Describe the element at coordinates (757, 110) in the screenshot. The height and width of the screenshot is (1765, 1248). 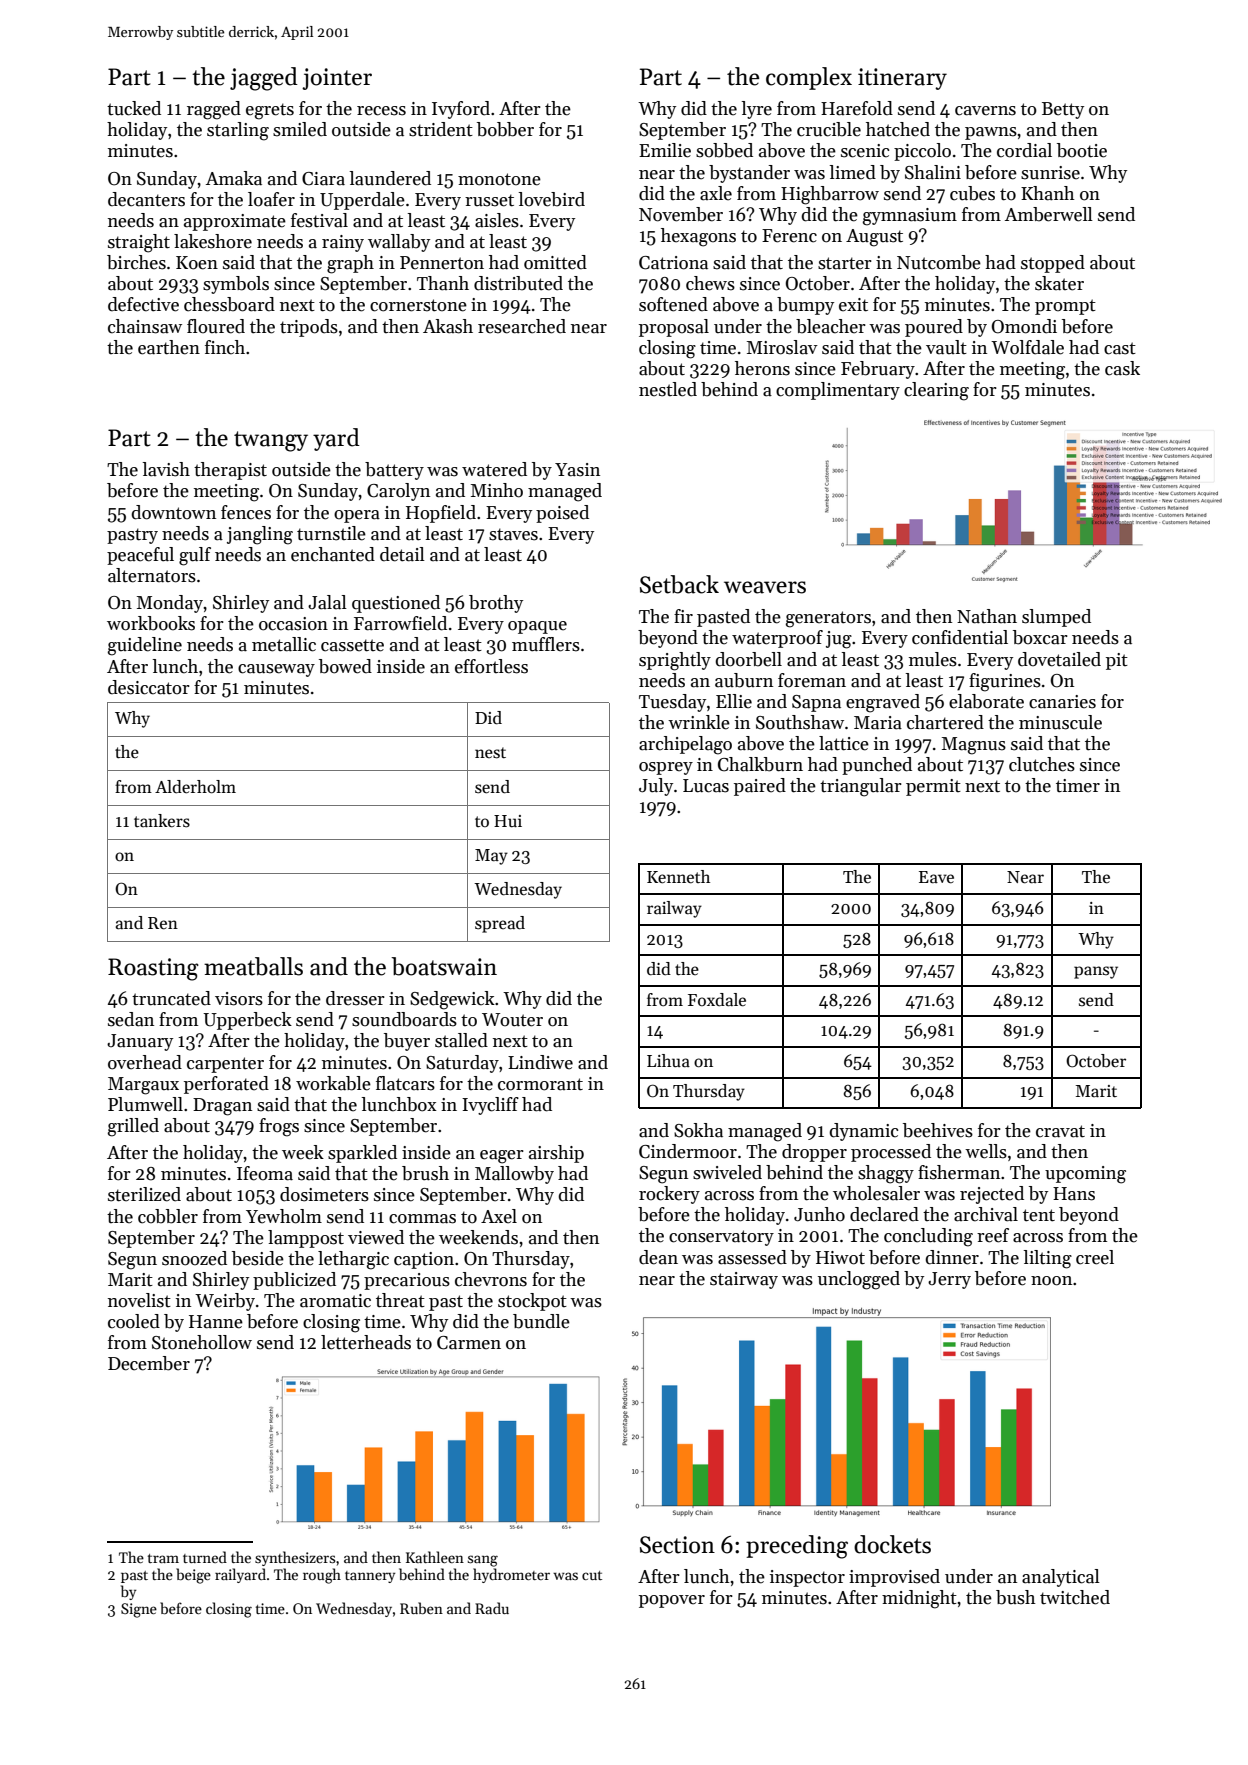
I see `lyre` at that location.
